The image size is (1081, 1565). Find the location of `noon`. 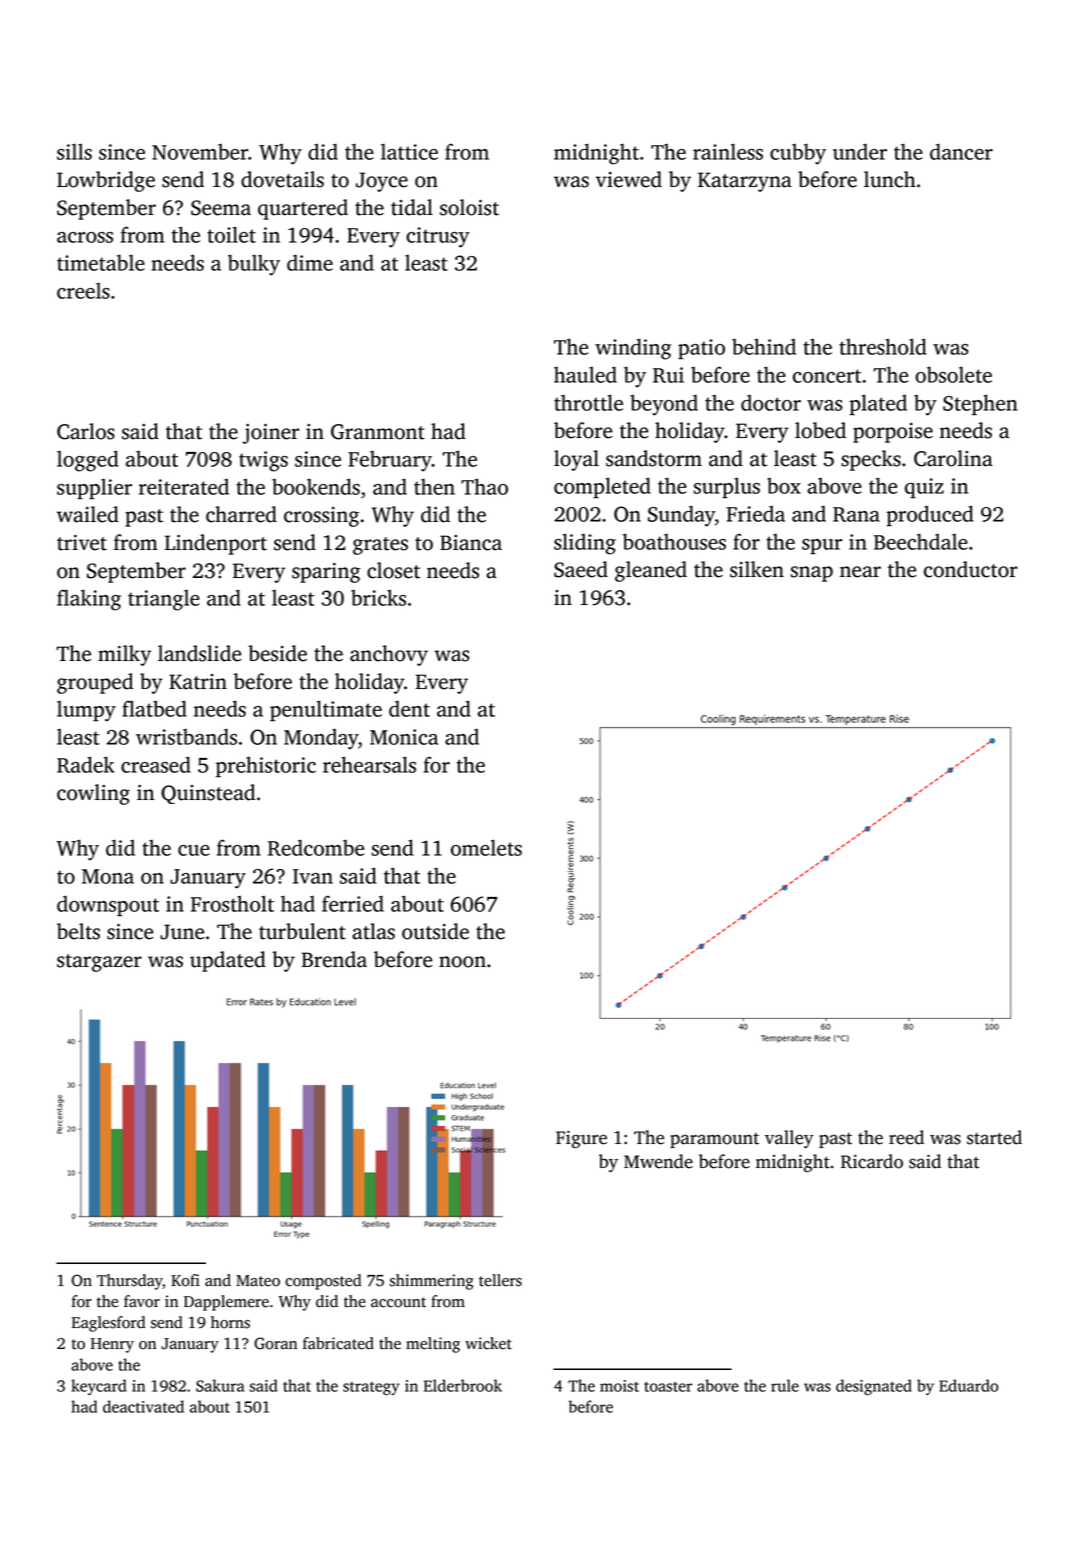

noon is located at coordinates (462, 962).
